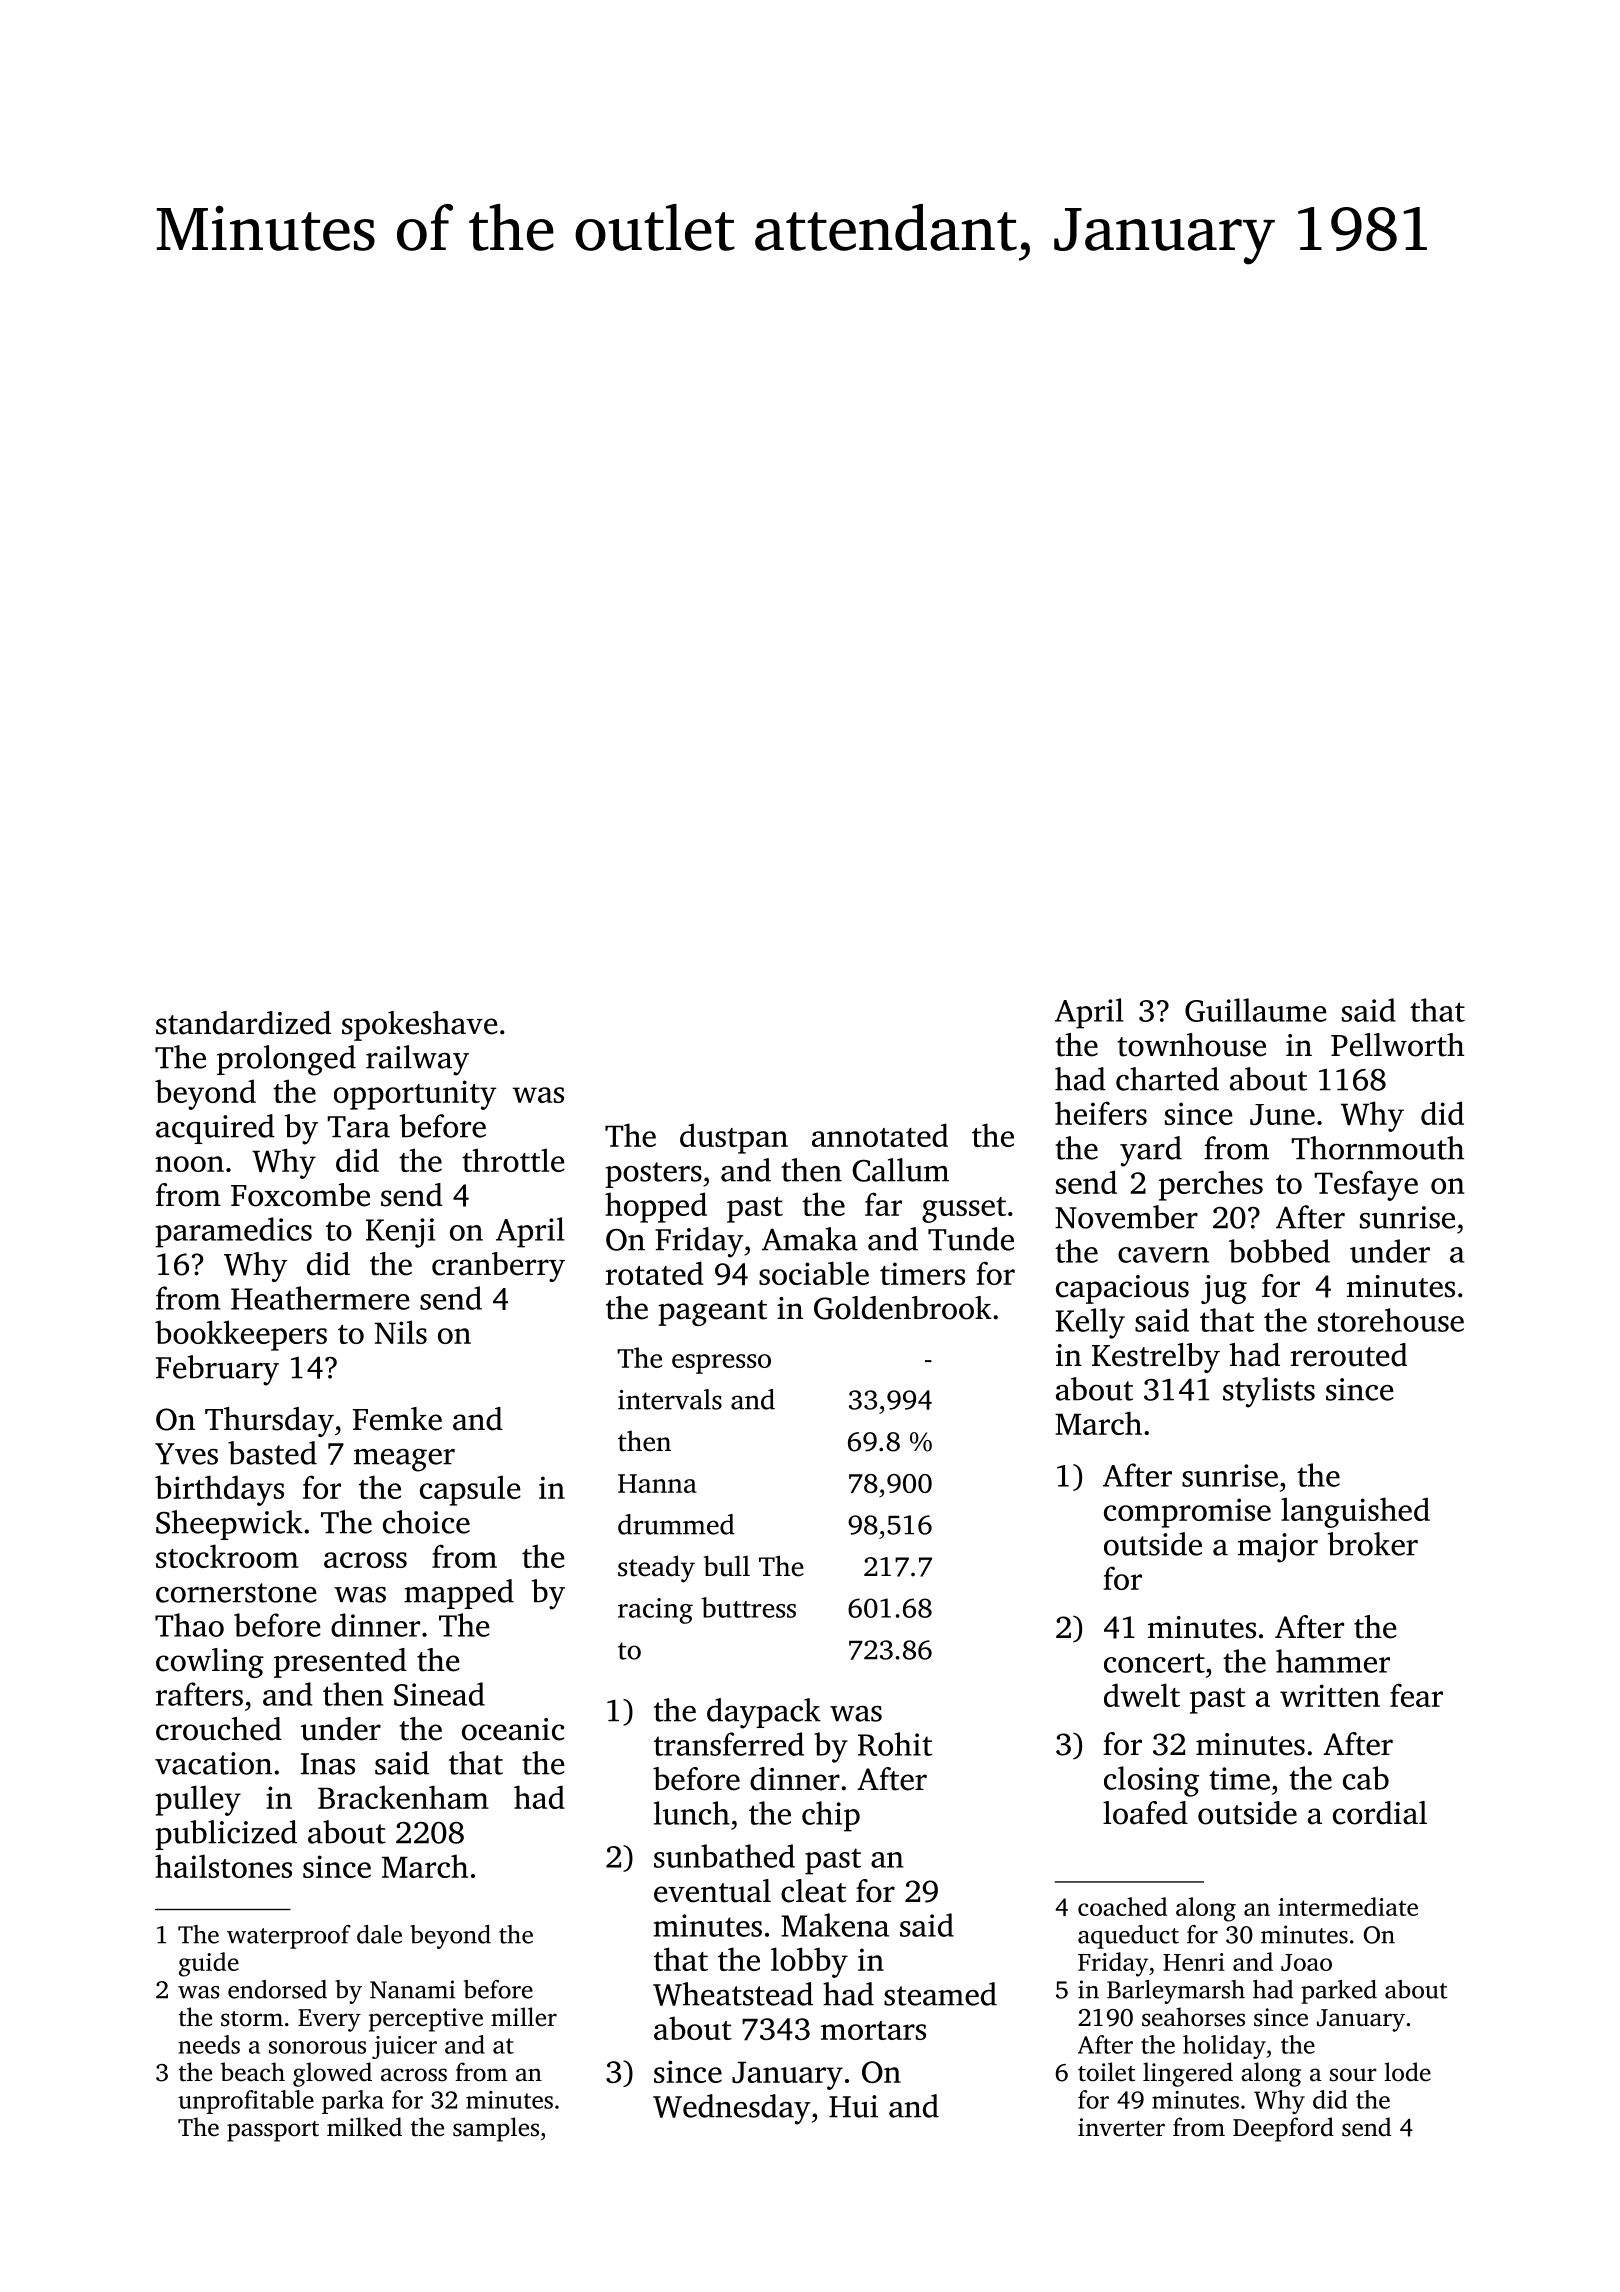  Describe the element at coordinates (880, 1135) in the screenshot. I see `annotated` at that location.
